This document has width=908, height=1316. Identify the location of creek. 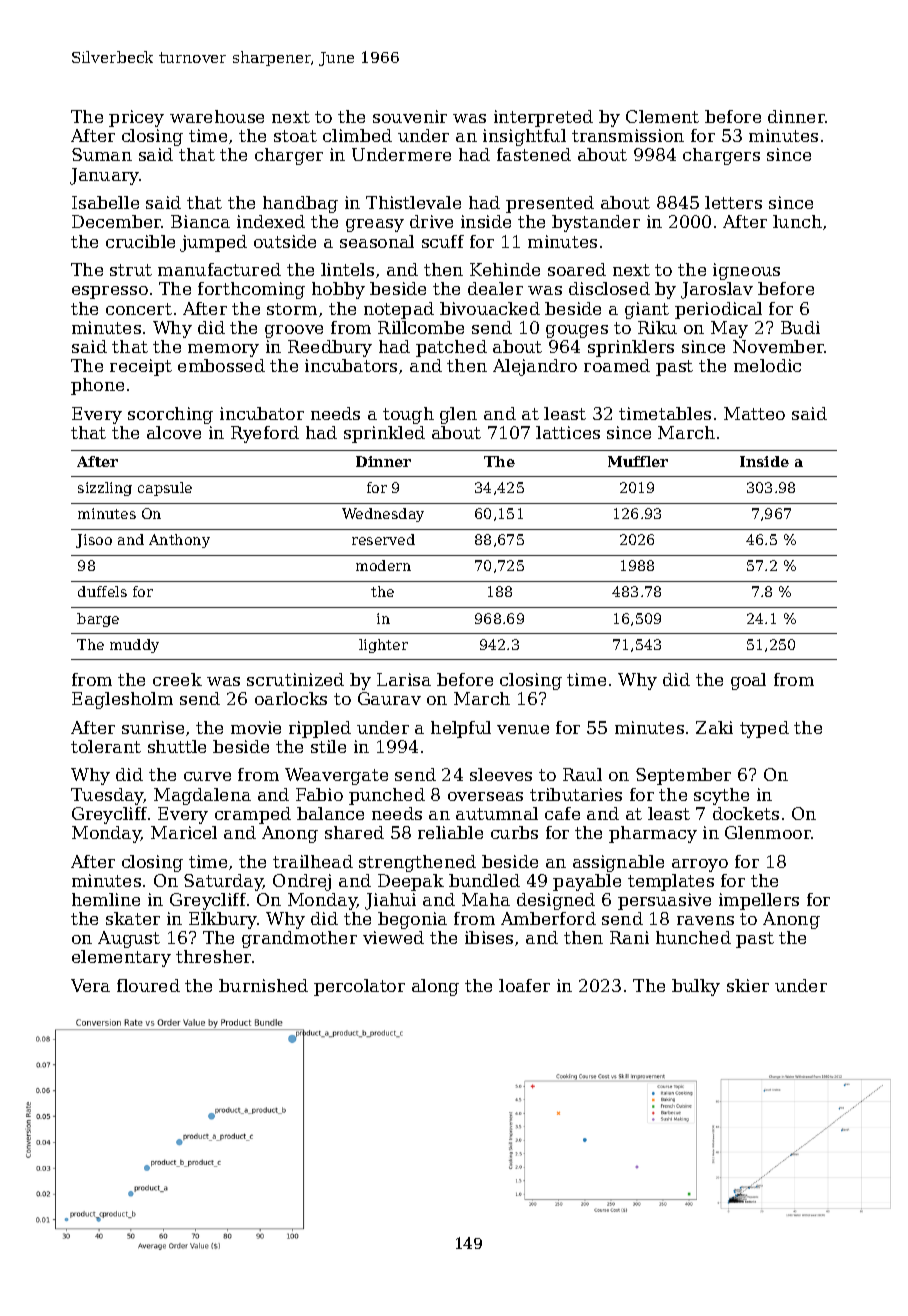
(177, 679).
